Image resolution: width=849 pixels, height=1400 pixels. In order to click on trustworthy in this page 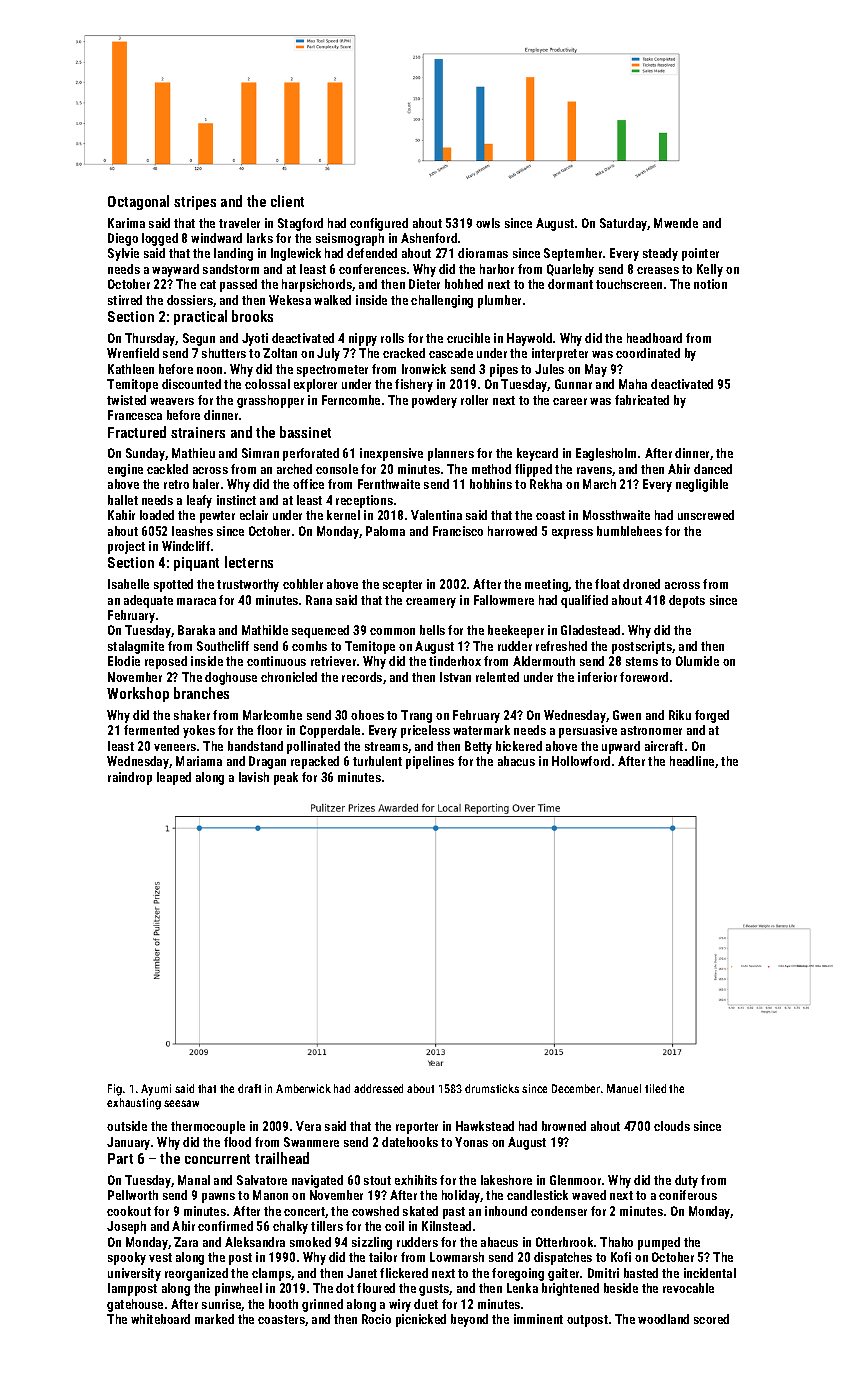, I will do `click(248, 585)`.
